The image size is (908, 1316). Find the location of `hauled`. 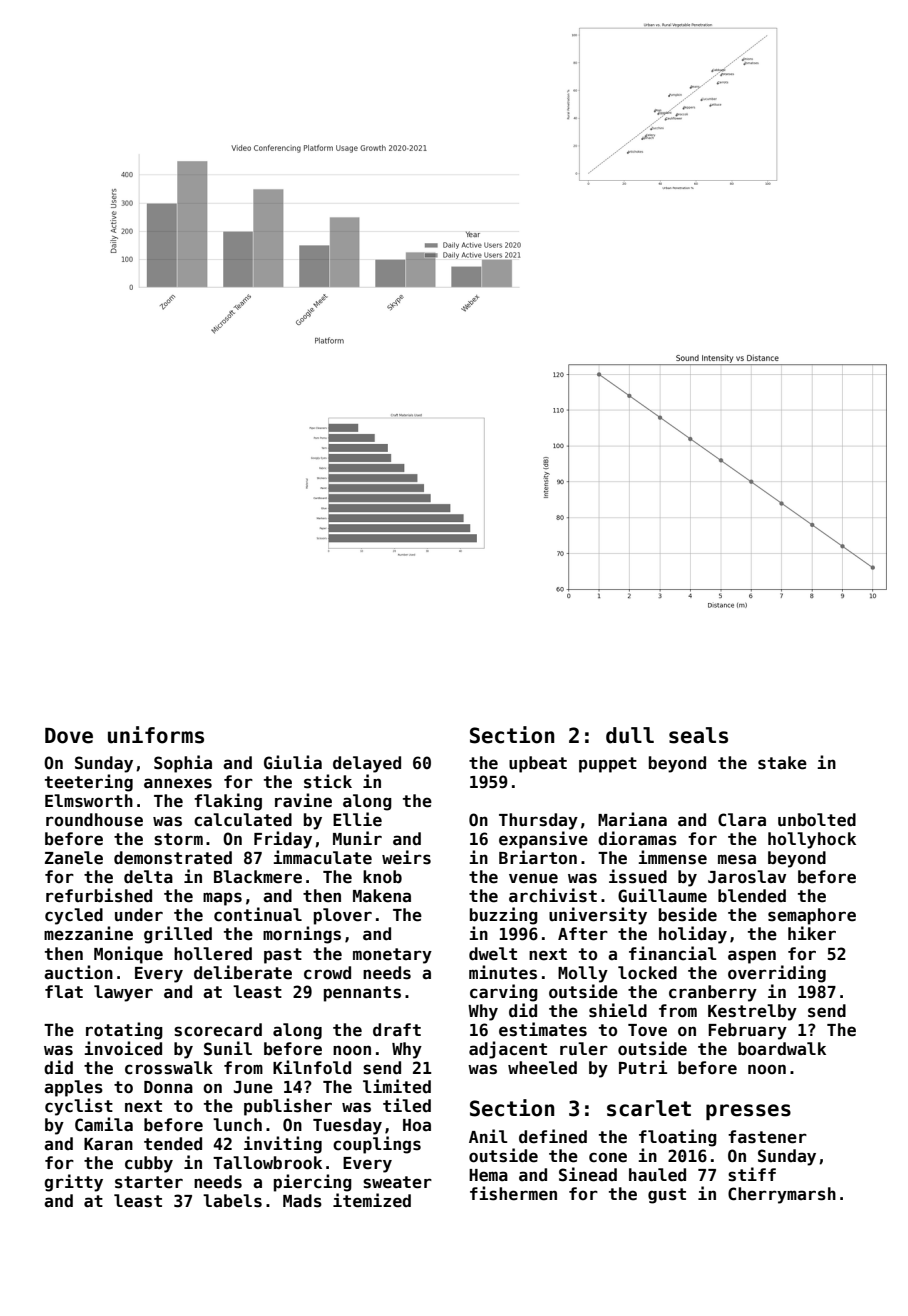

hauled is located at coordinates (657, 1175).
